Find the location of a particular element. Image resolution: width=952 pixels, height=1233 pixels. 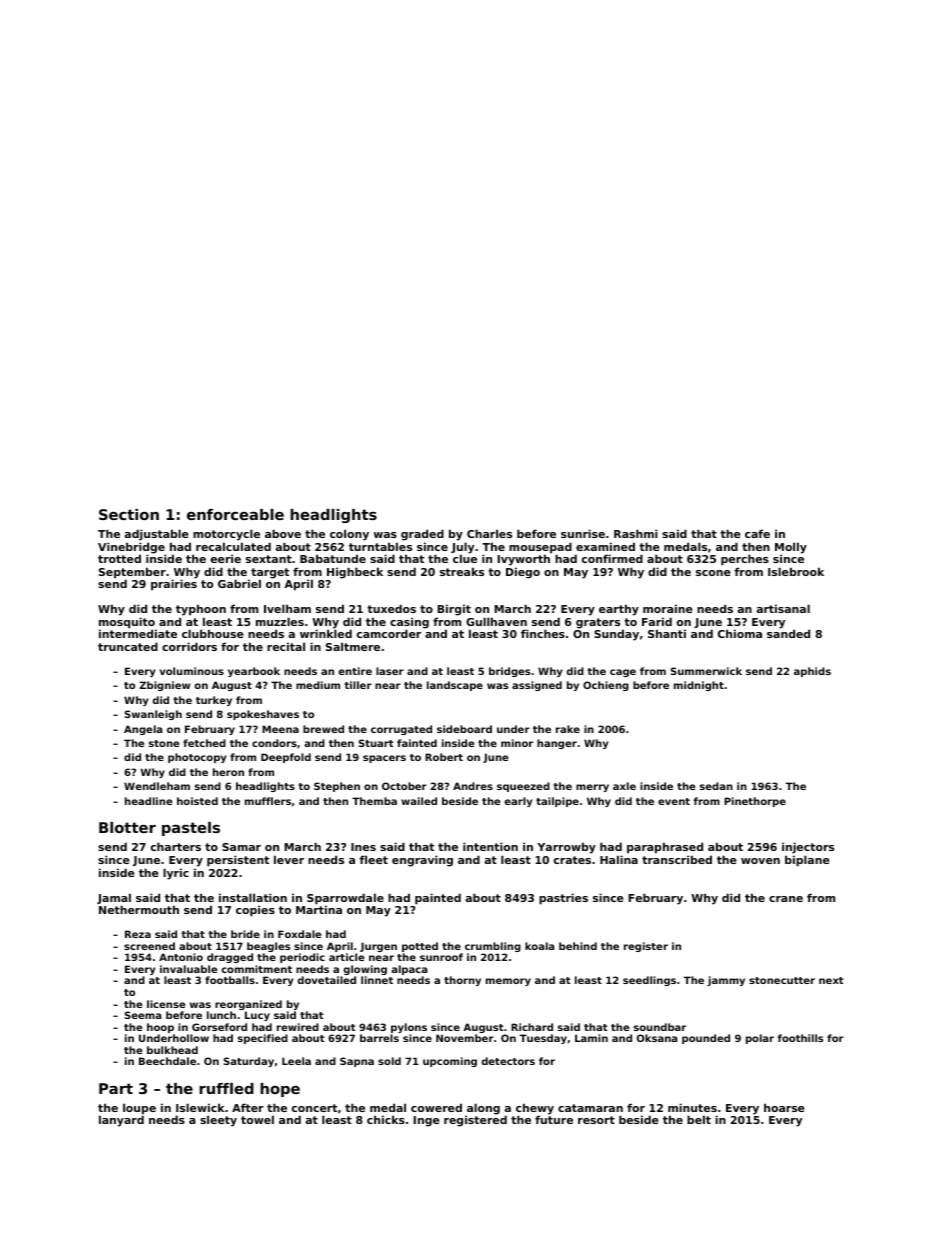

fleet is located at coordinates (373, 859).
